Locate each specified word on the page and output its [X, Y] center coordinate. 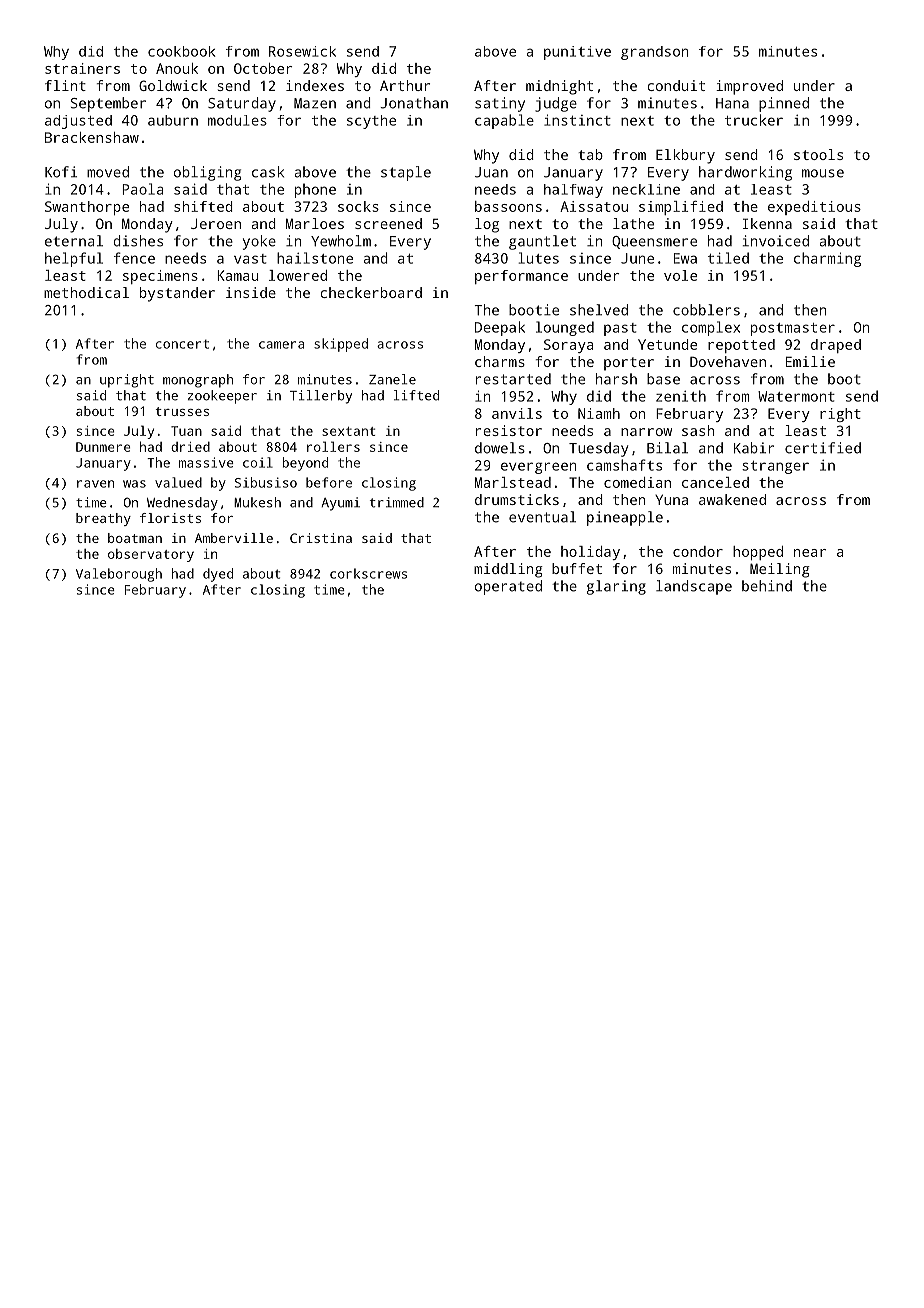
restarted [513, 379]
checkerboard [371, 292]
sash [698, 430]
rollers [333, 446]
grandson [655, 53]
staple [406, 173]
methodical [86, 292]
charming [827, 259]
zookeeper [222, 397]
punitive [577, 53]
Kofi [61, 172]
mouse [823, 173]
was [134, 484]
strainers [82, 68]
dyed [218, 575]
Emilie [810, 361]
